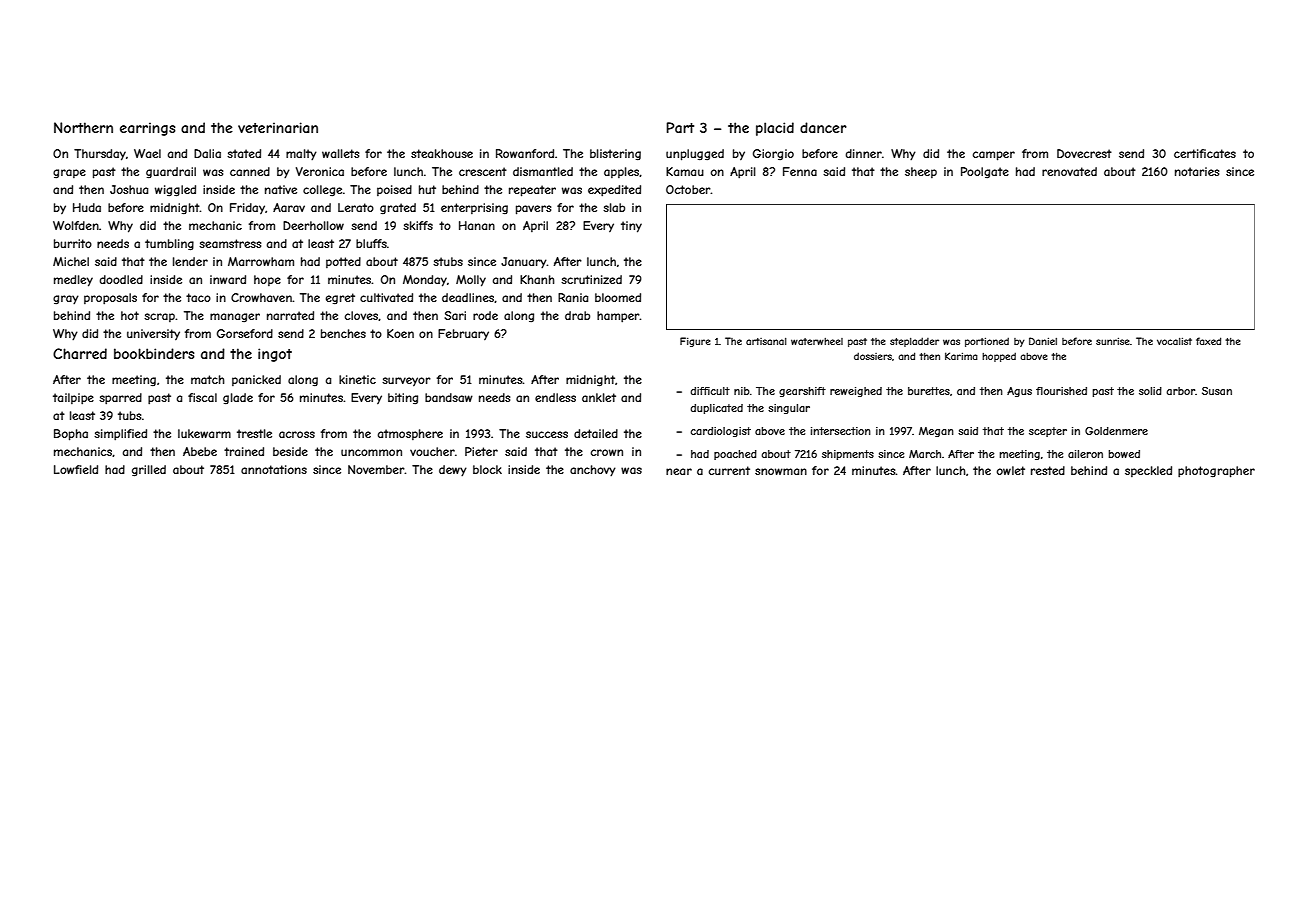 The image size is (1308, 924). I want to click on notaries, so click(1197, 171).
